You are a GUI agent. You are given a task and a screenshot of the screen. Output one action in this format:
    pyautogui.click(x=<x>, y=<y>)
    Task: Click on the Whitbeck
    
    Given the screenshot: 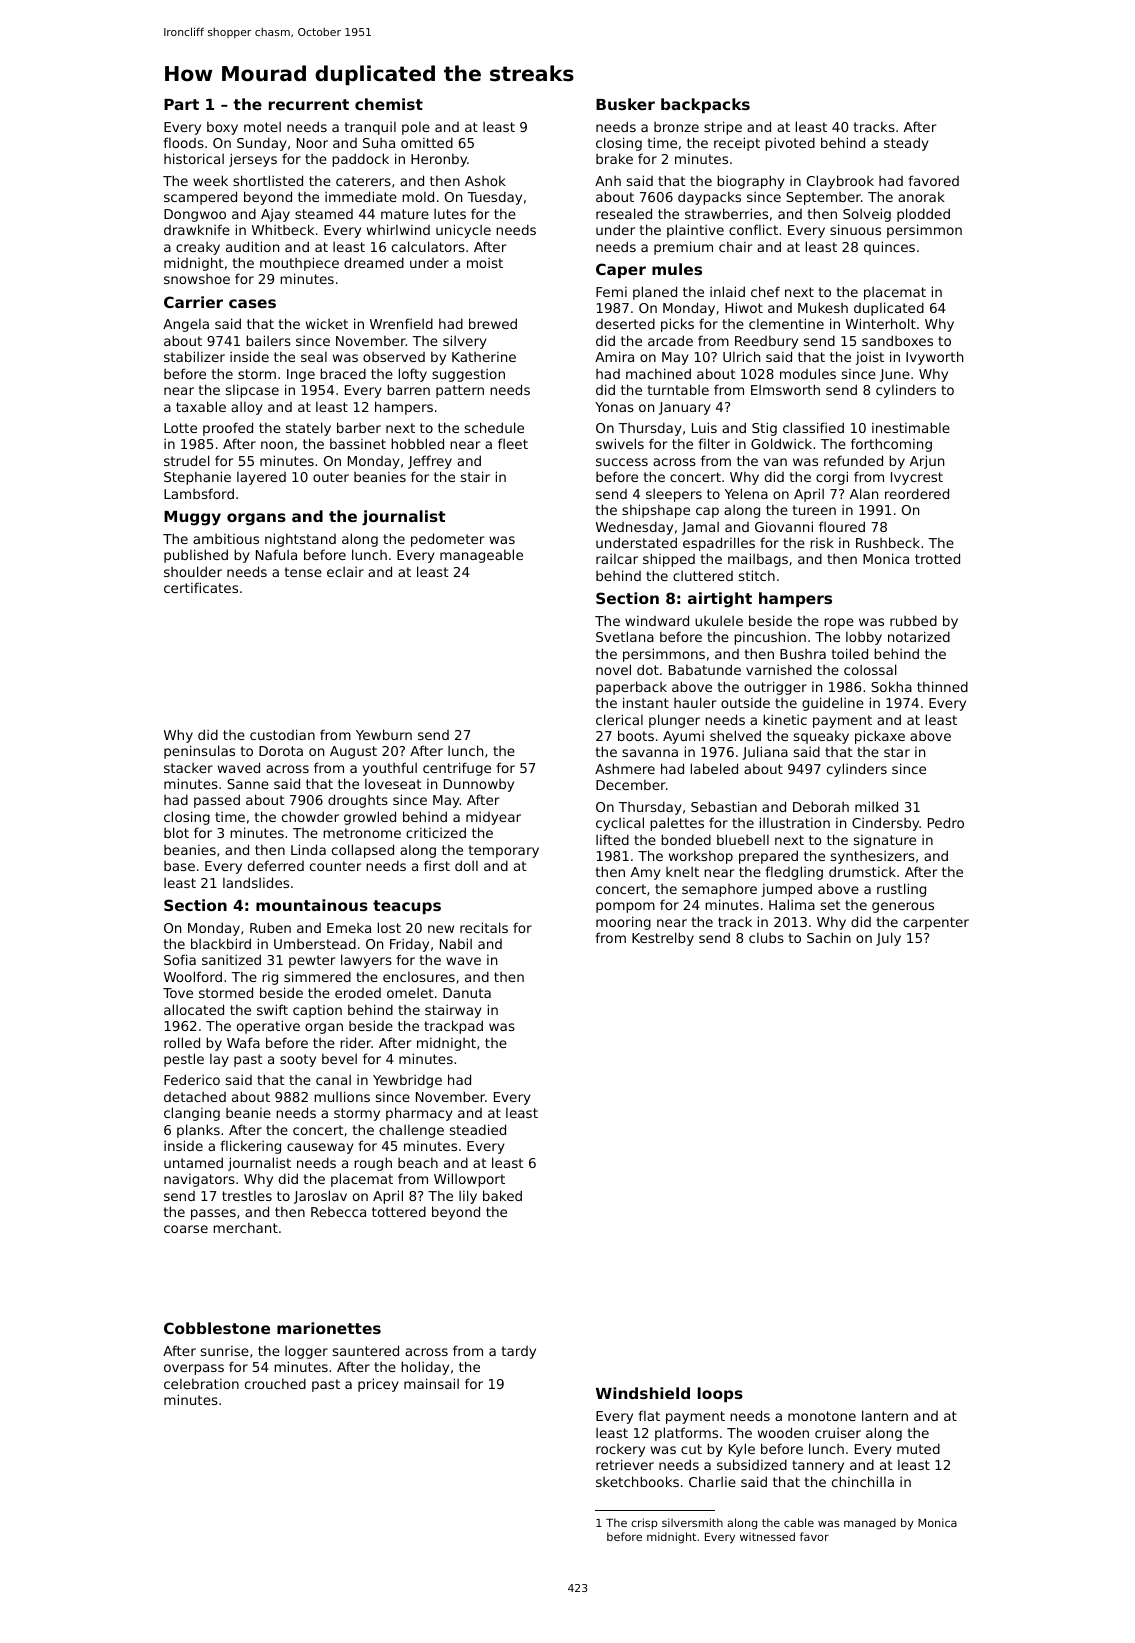 What is the action you would take?
    pyautogui.click(x=283, y=229)
